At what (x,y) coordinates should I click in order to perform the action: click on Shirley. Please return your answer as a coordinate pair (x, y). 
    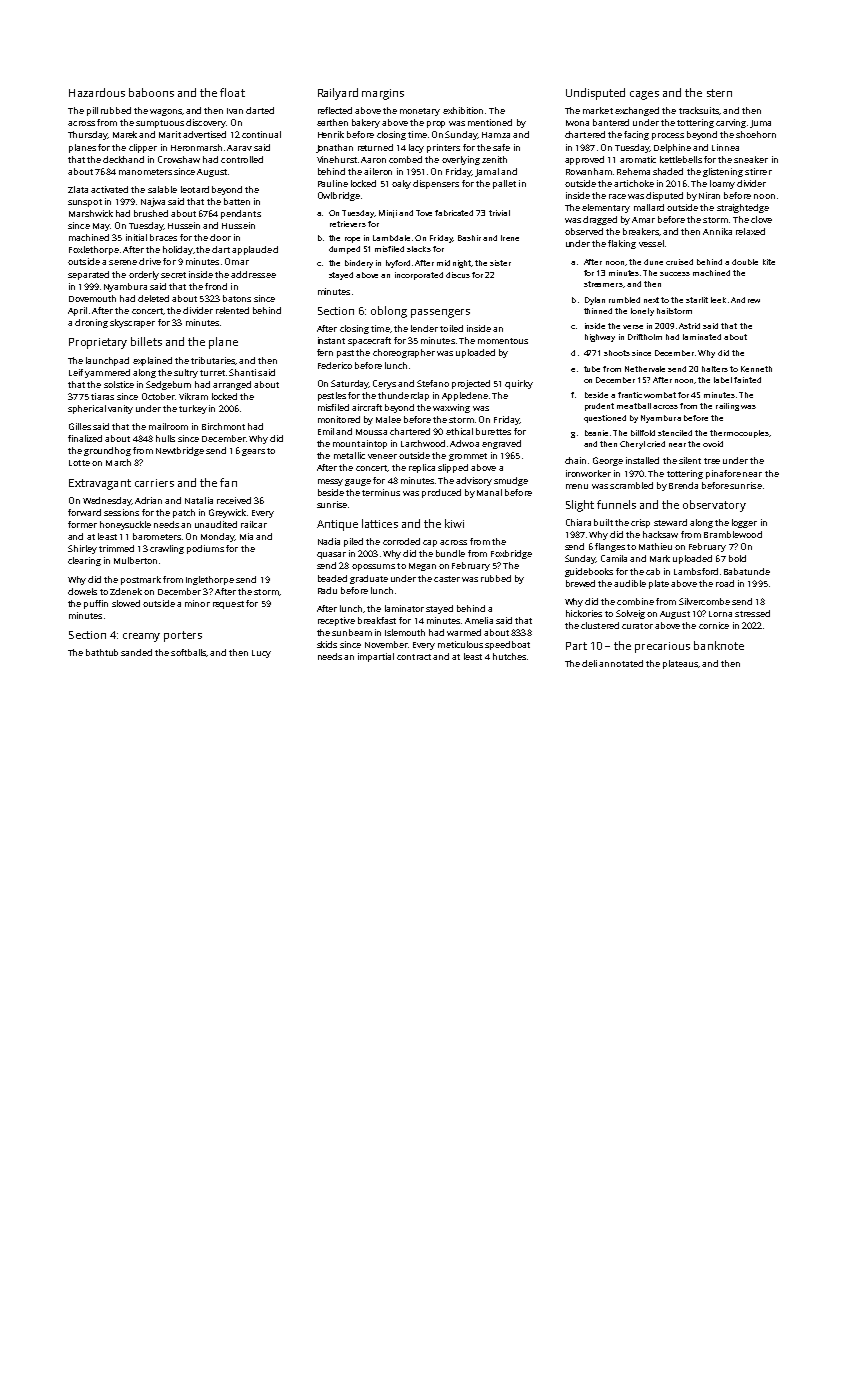
    Looking at the image, I should click on (82, 549).
